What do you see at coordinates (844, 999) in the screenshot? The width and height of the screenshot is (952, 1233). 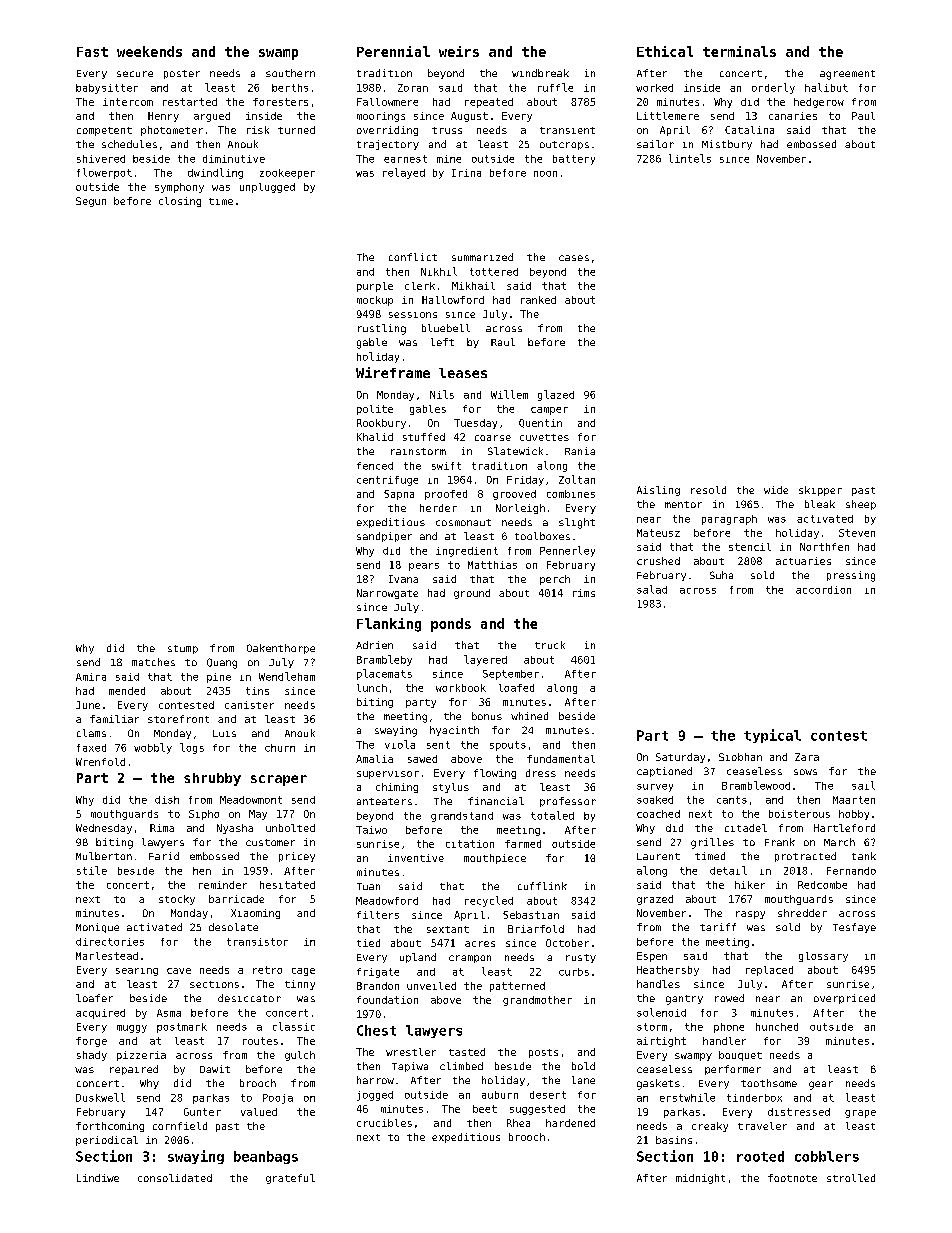 I see `overpriced` at bounding box center [844, 999].
